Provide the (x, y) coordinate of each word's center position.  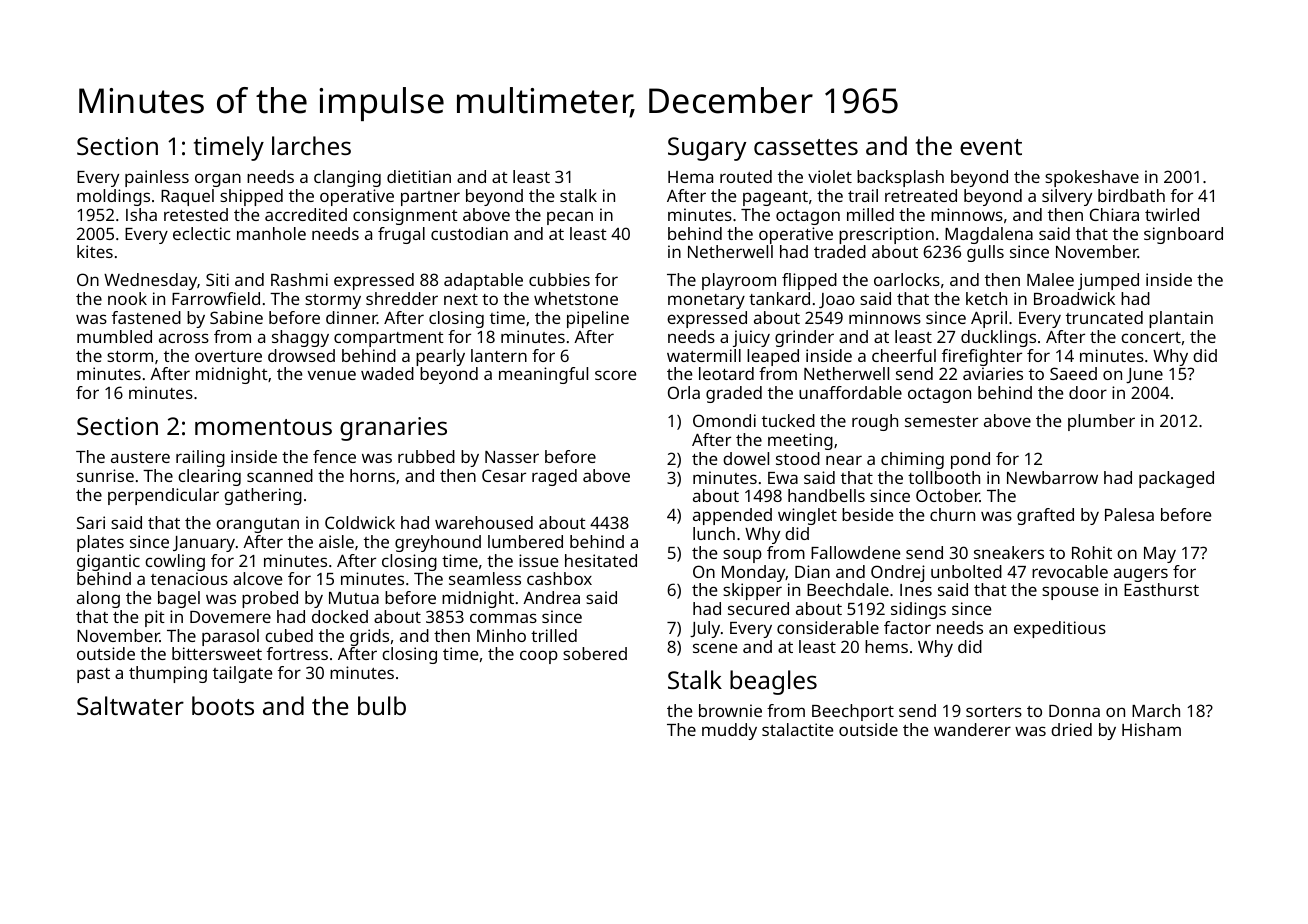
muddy (729, 731)
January (204, 544)
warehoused (484, 522)
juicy (751, 338)
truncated (1104, 317)
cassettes (806, 147)
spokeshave (1092, 178)
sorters (994, 711)
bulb (382, 705)
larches (311, 145)
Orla (684, 392)
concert (1151, 337)
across (184, 338)
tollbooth (944, 477)
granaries (393, 429)
